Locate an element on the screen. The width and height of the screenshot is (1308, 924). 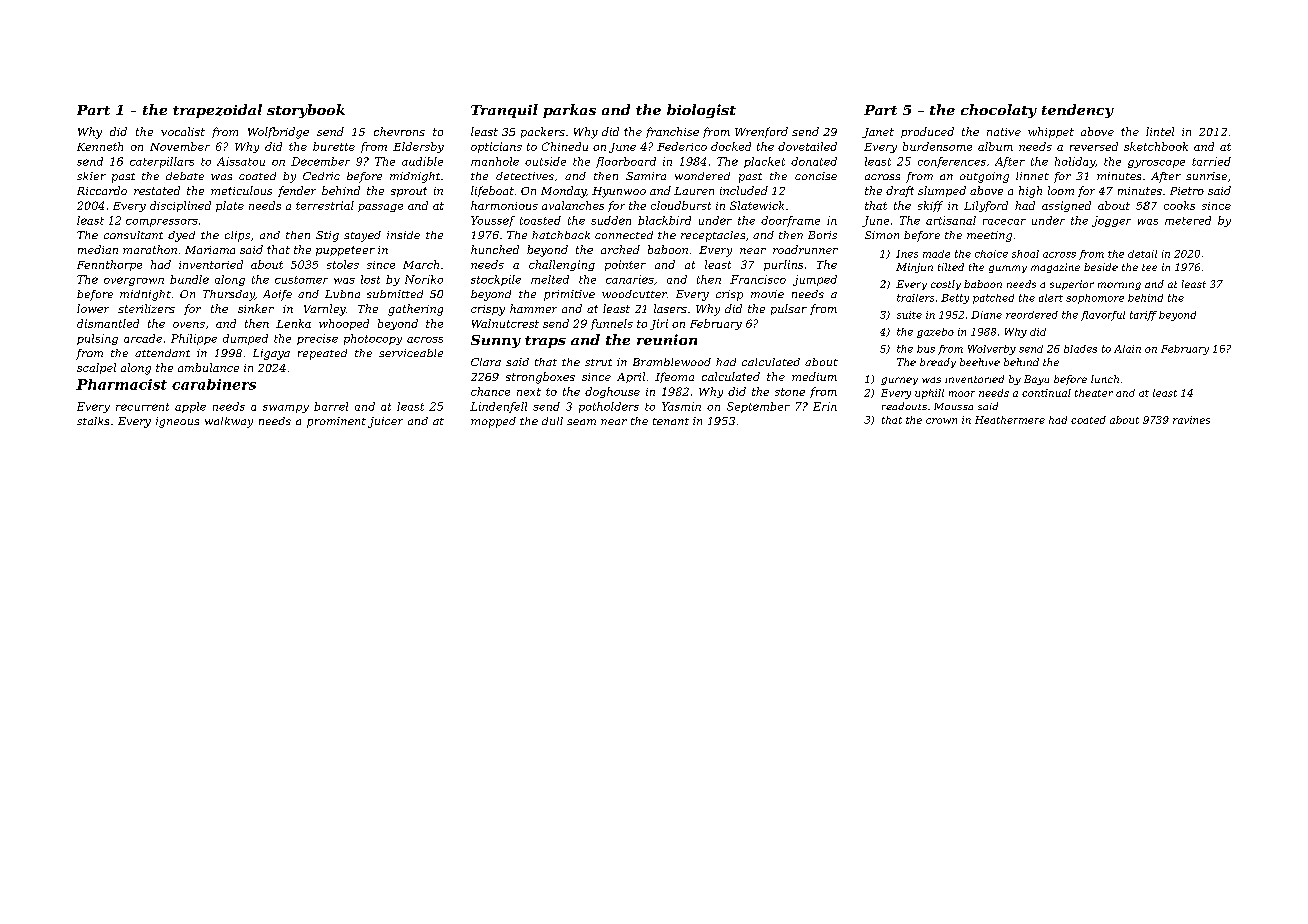
attendant is located at coordinates (162, 353).
